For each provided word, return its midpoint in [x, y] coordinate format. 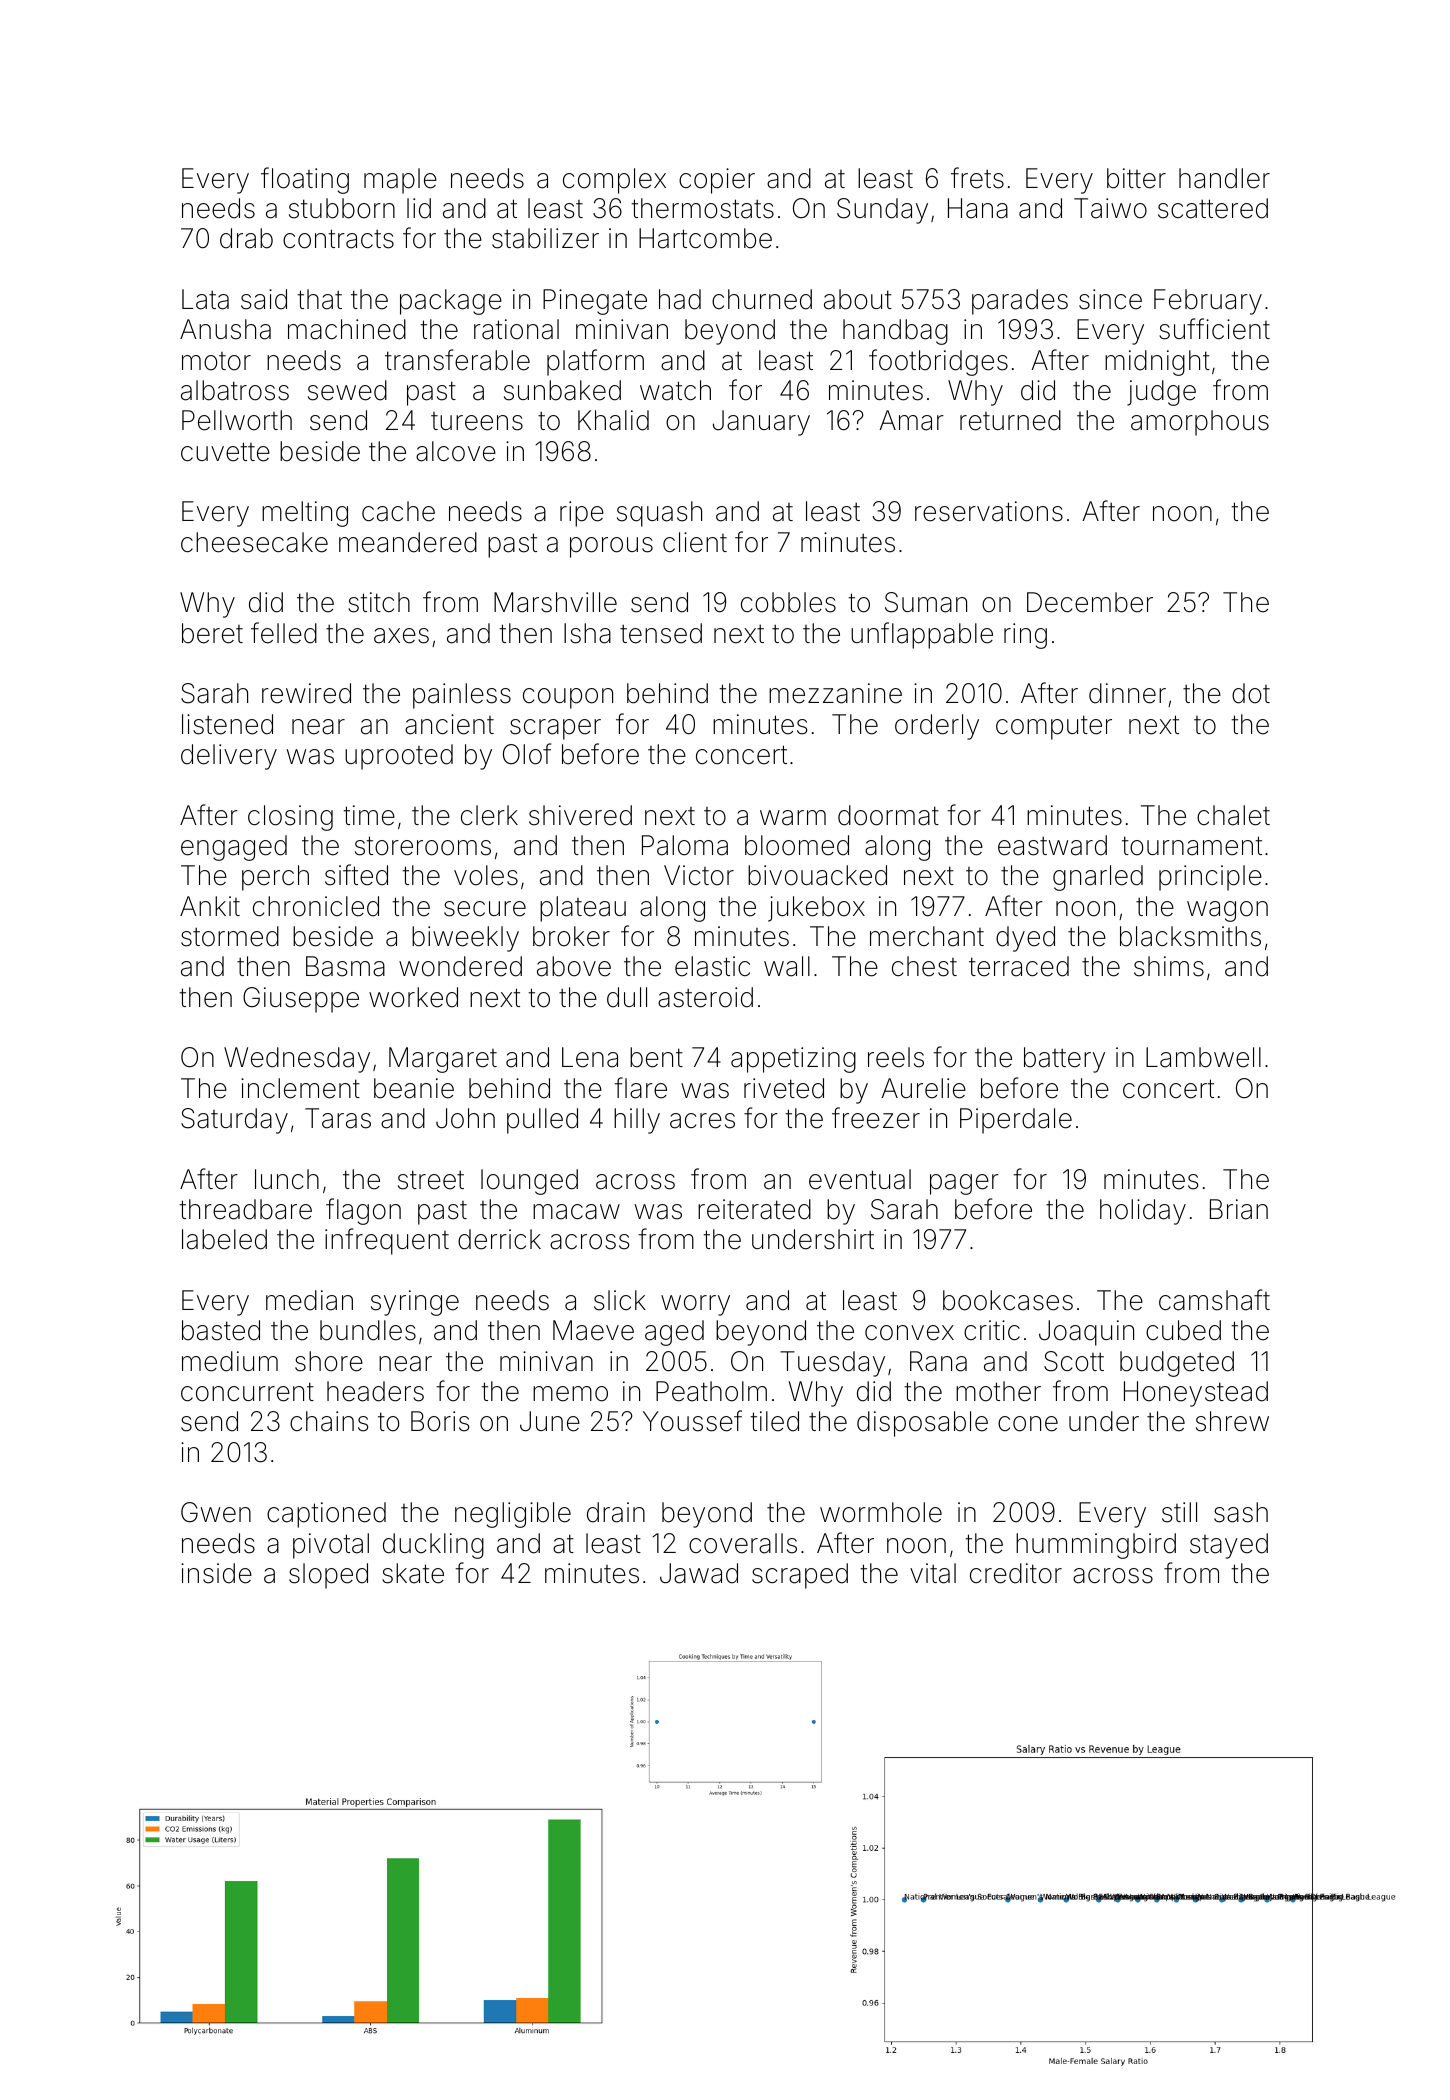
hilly [637, 1121]
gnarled [1098, 878]
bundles [368, 1330]
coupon [568, 698]
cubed [1183, 1330]
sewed [347, 390]
